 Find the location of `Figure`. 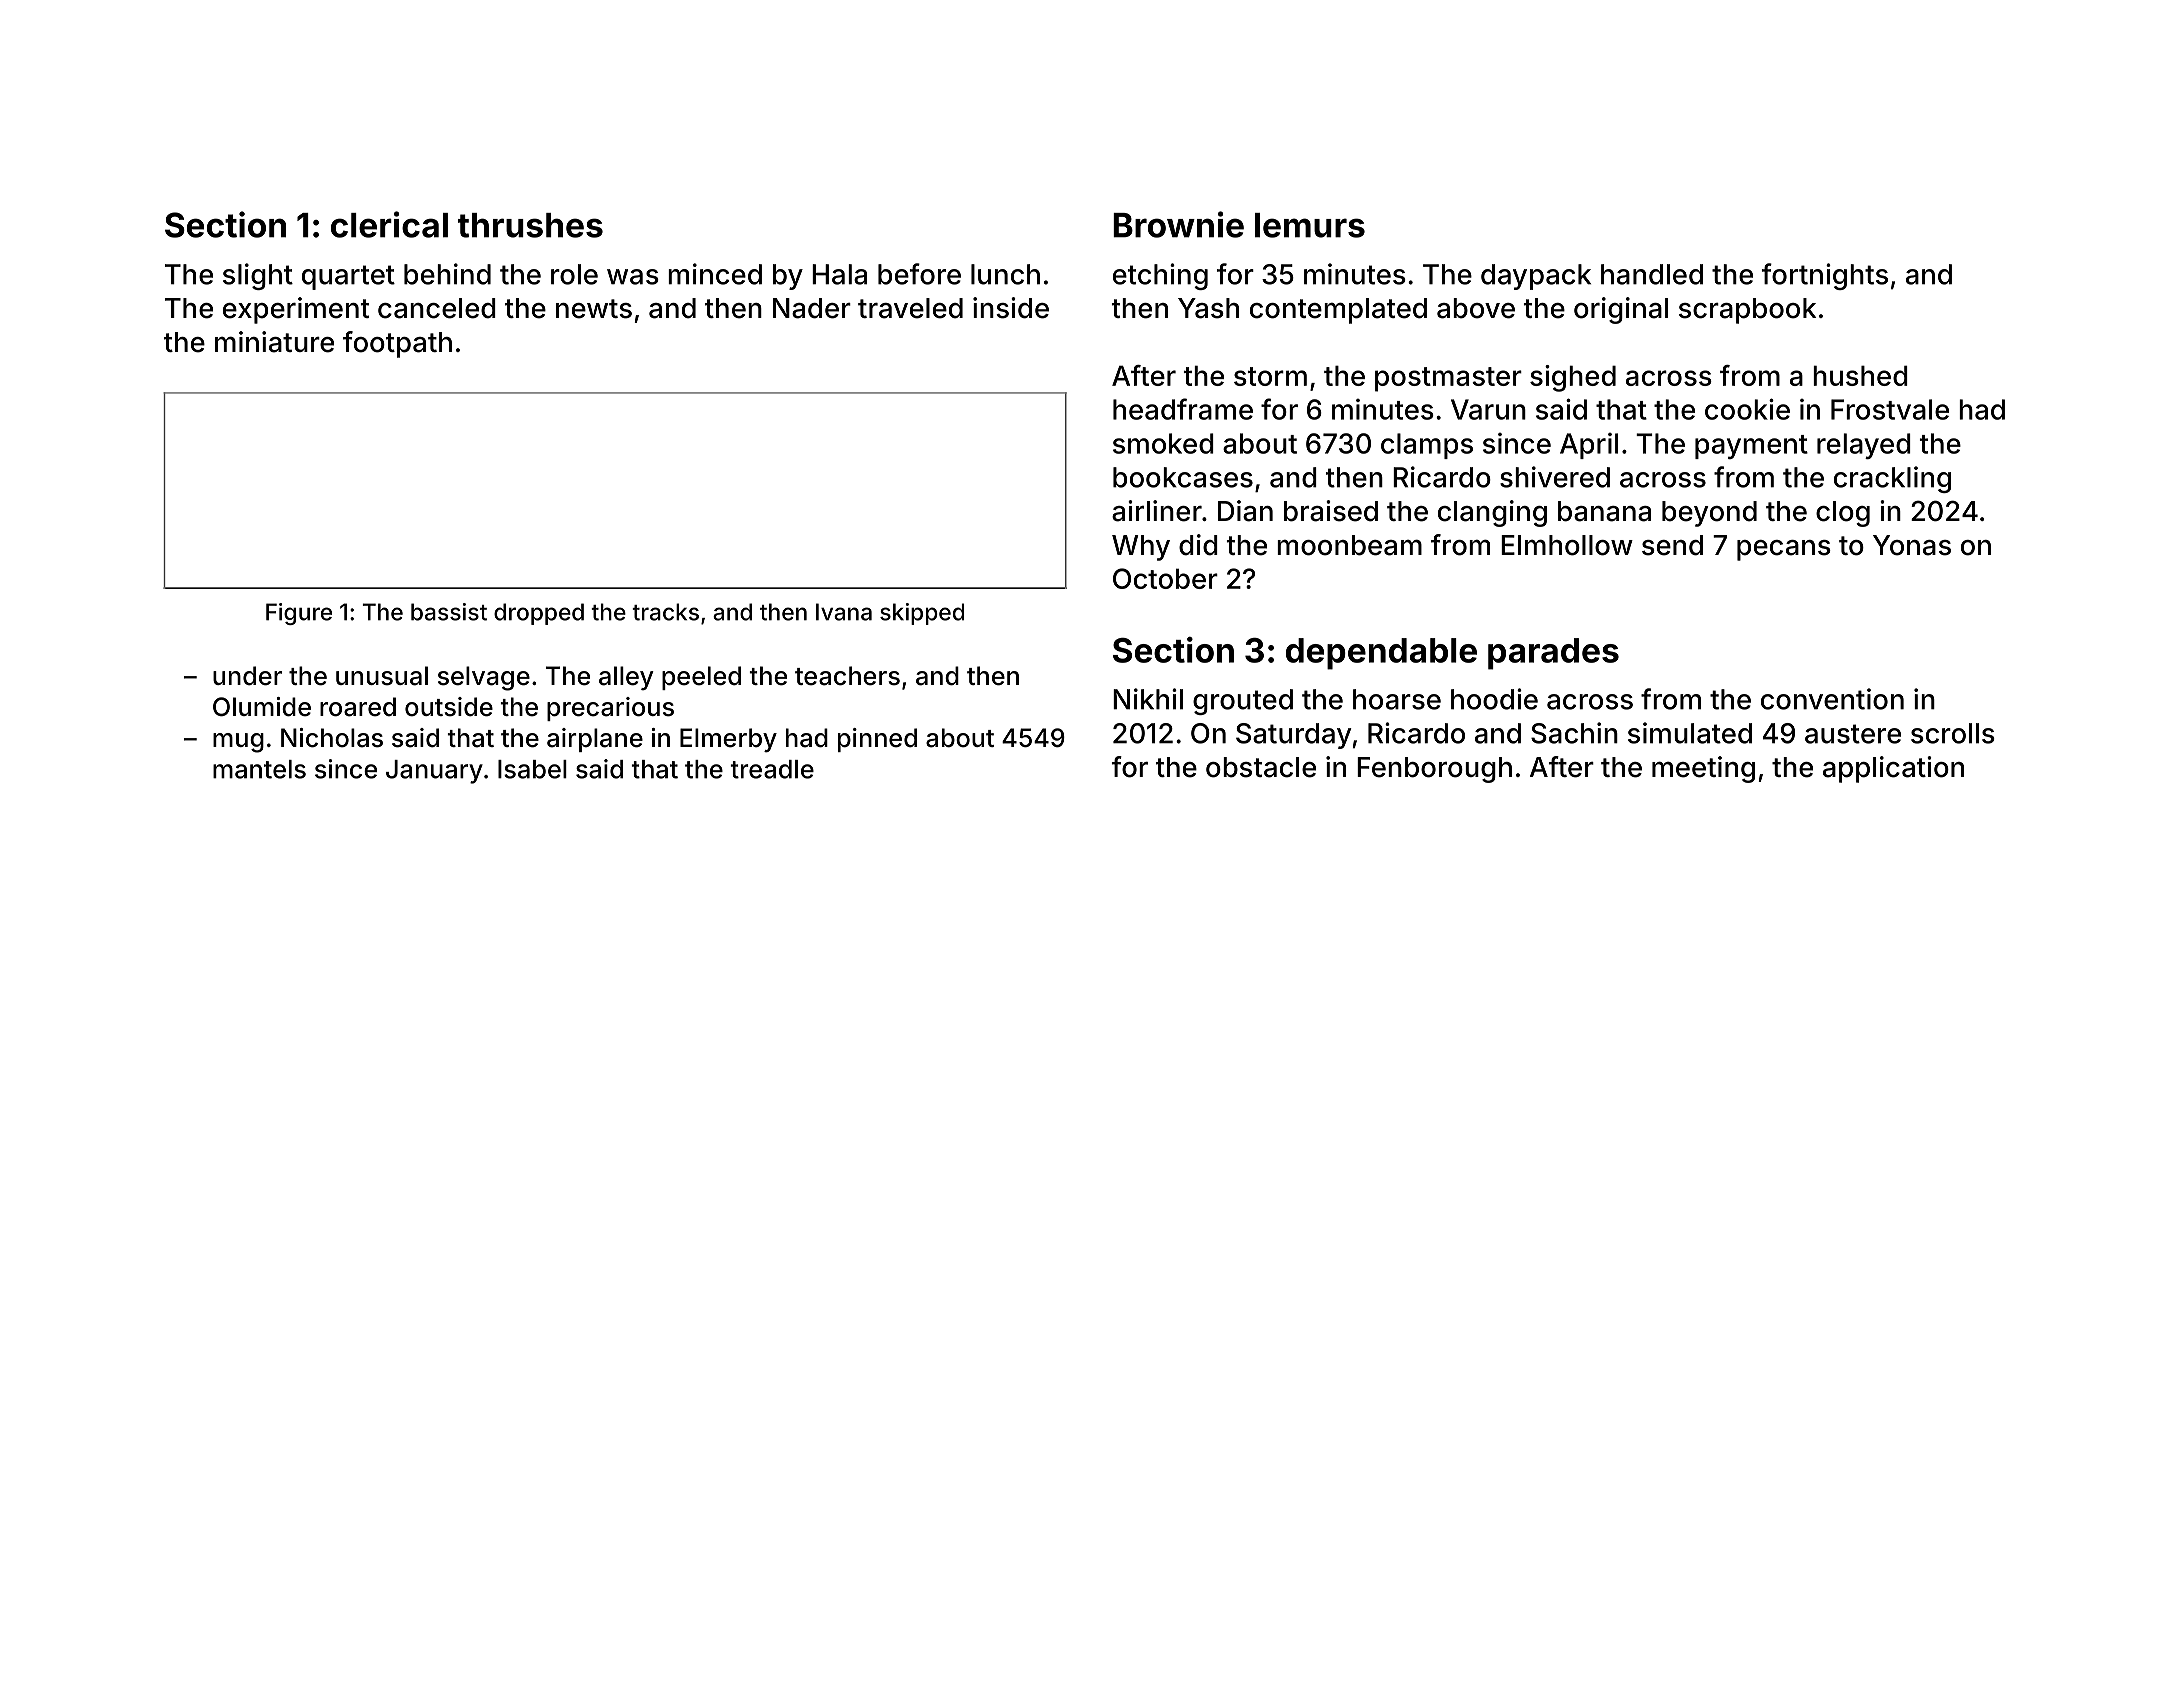

Figure is located at coordinates (299, 614).
